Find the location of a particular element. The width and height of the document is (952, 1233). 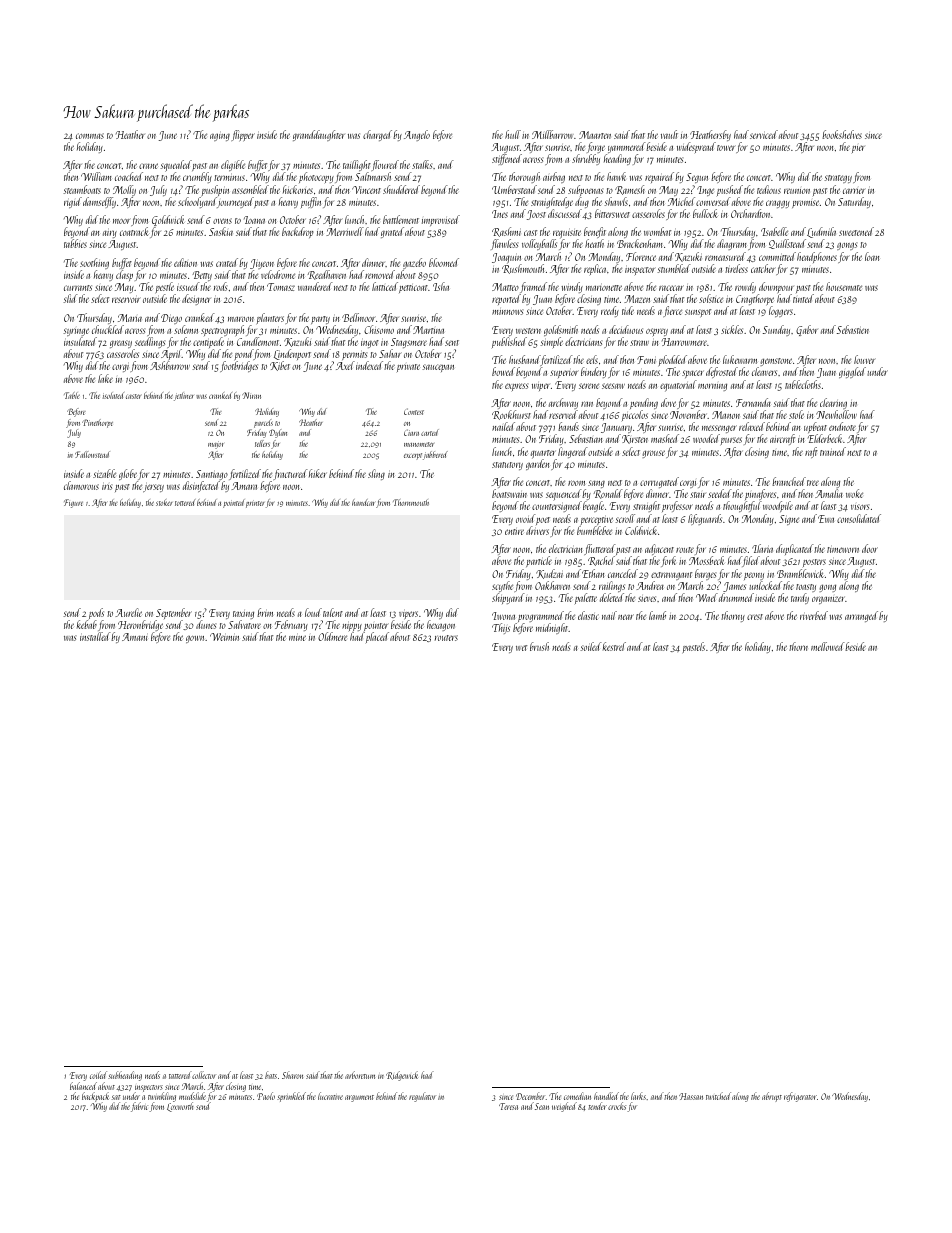

bats is located at coordinates (271, 1075).
